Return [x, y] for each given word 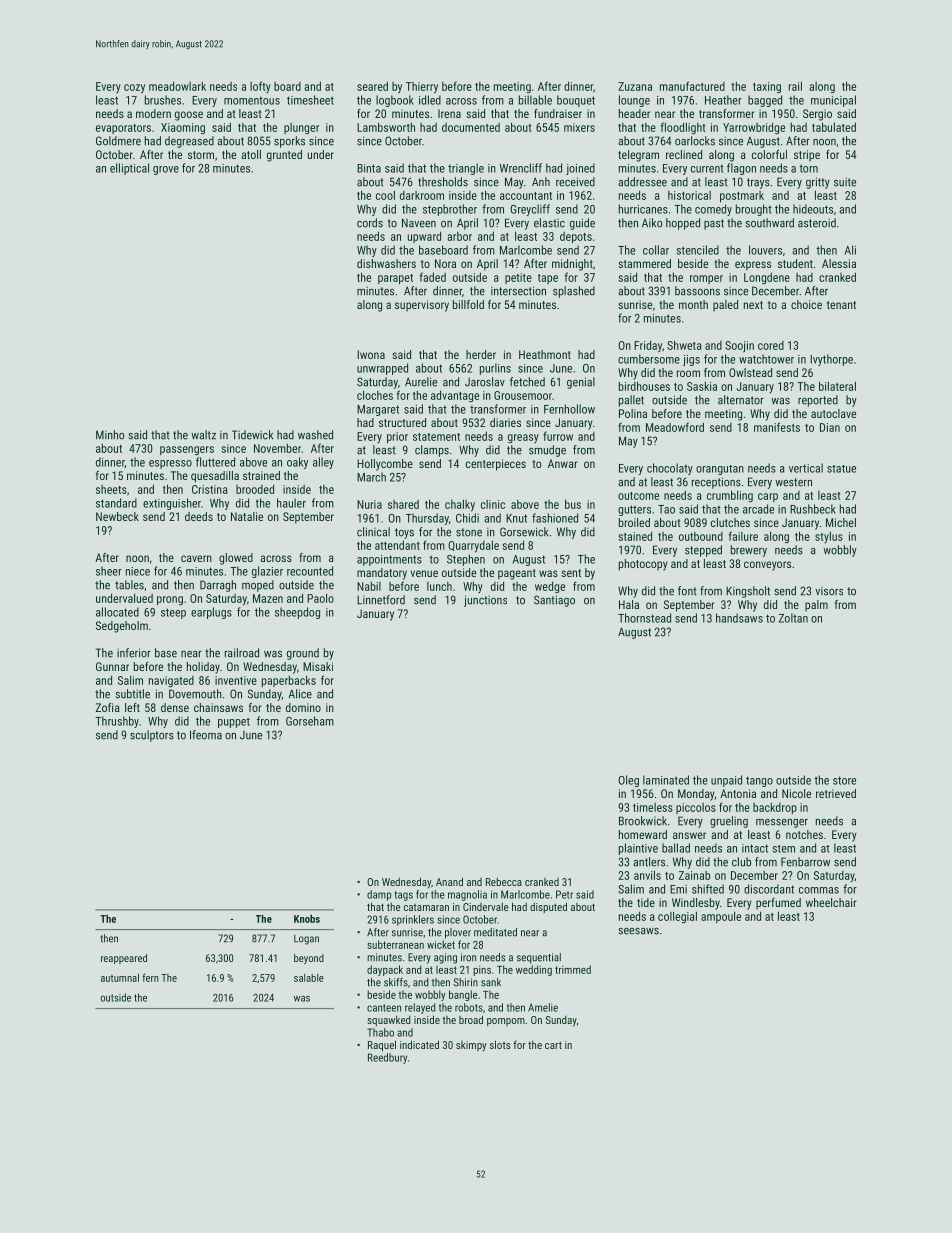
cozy [134, 89]
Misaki [318, 666]
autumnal [120, 977]
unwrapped [382, 369]
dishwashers [386, 263]
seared [372, 86]
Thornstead [644, 618]
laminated [666, 780]
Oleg [628, 781]
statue [841, 469]
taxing [767, 87]
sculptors [152, 736]
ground [303, 654]
